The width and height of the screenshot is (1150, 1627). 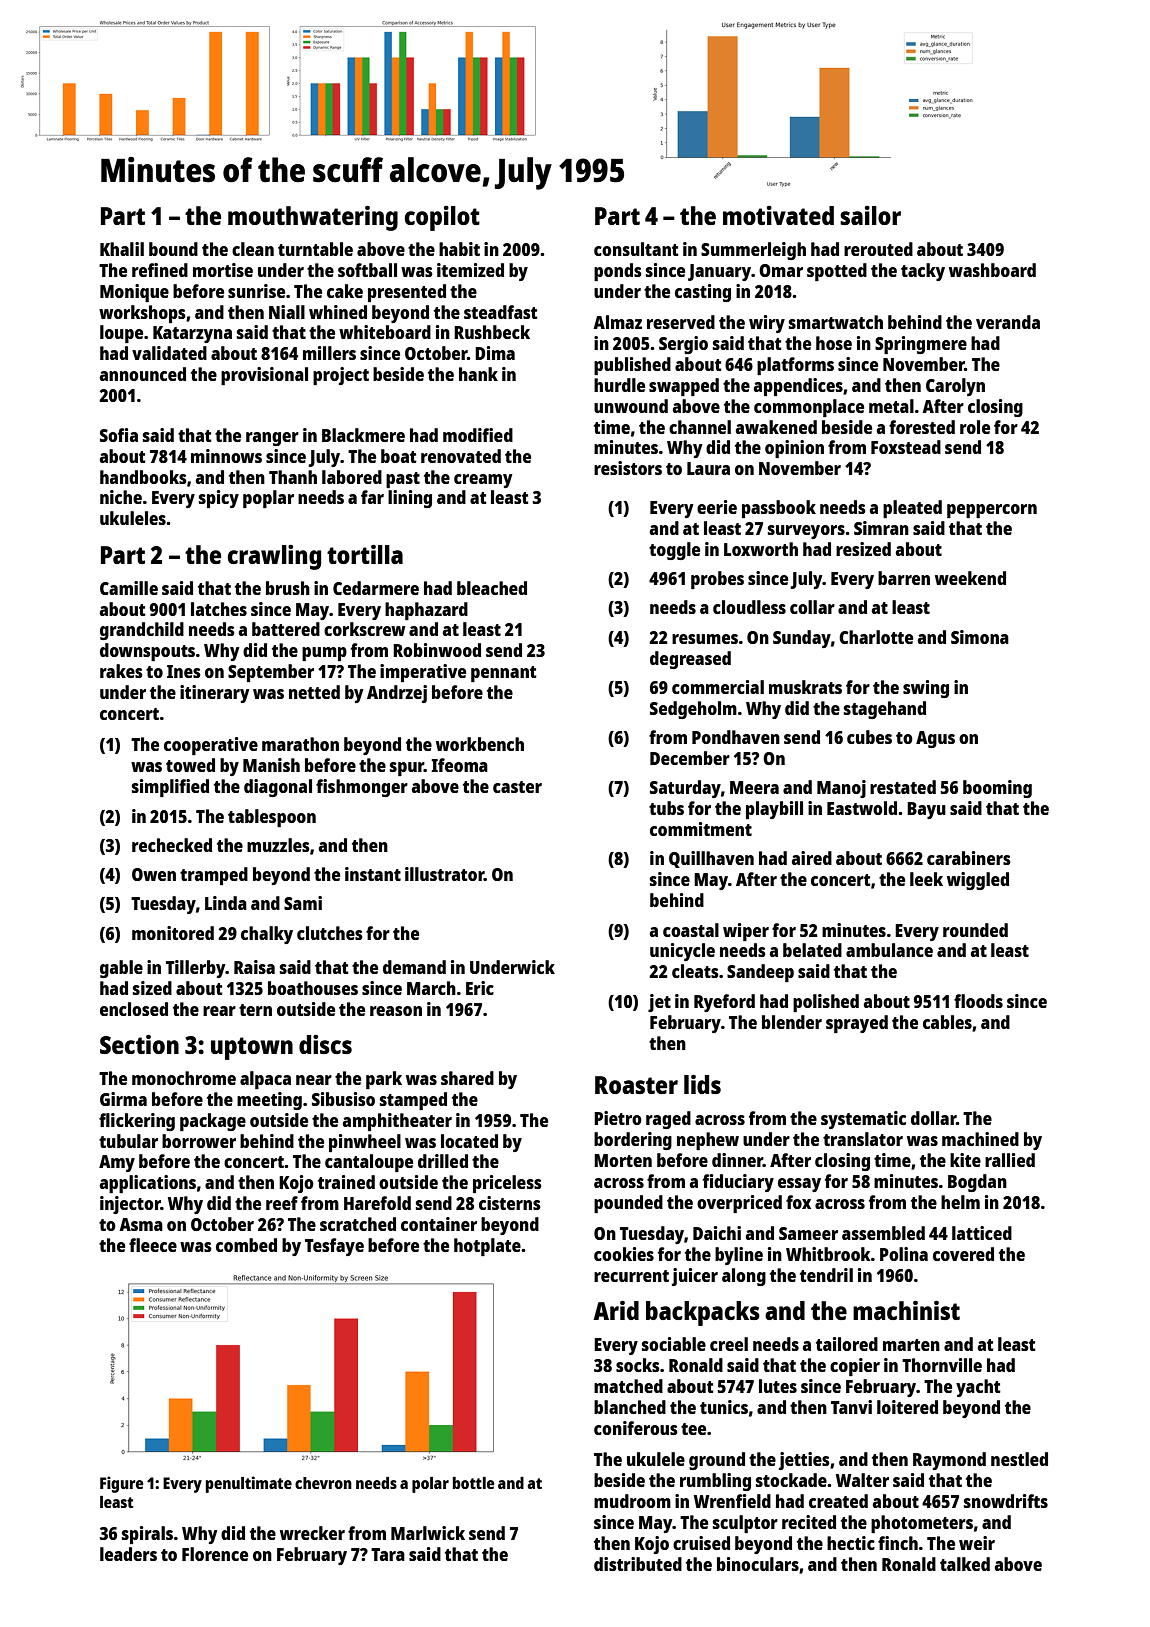 What do you see at coordinates (211, 746) in the screenshot?
I see `cooperative` at bounding box center [211, 746].
